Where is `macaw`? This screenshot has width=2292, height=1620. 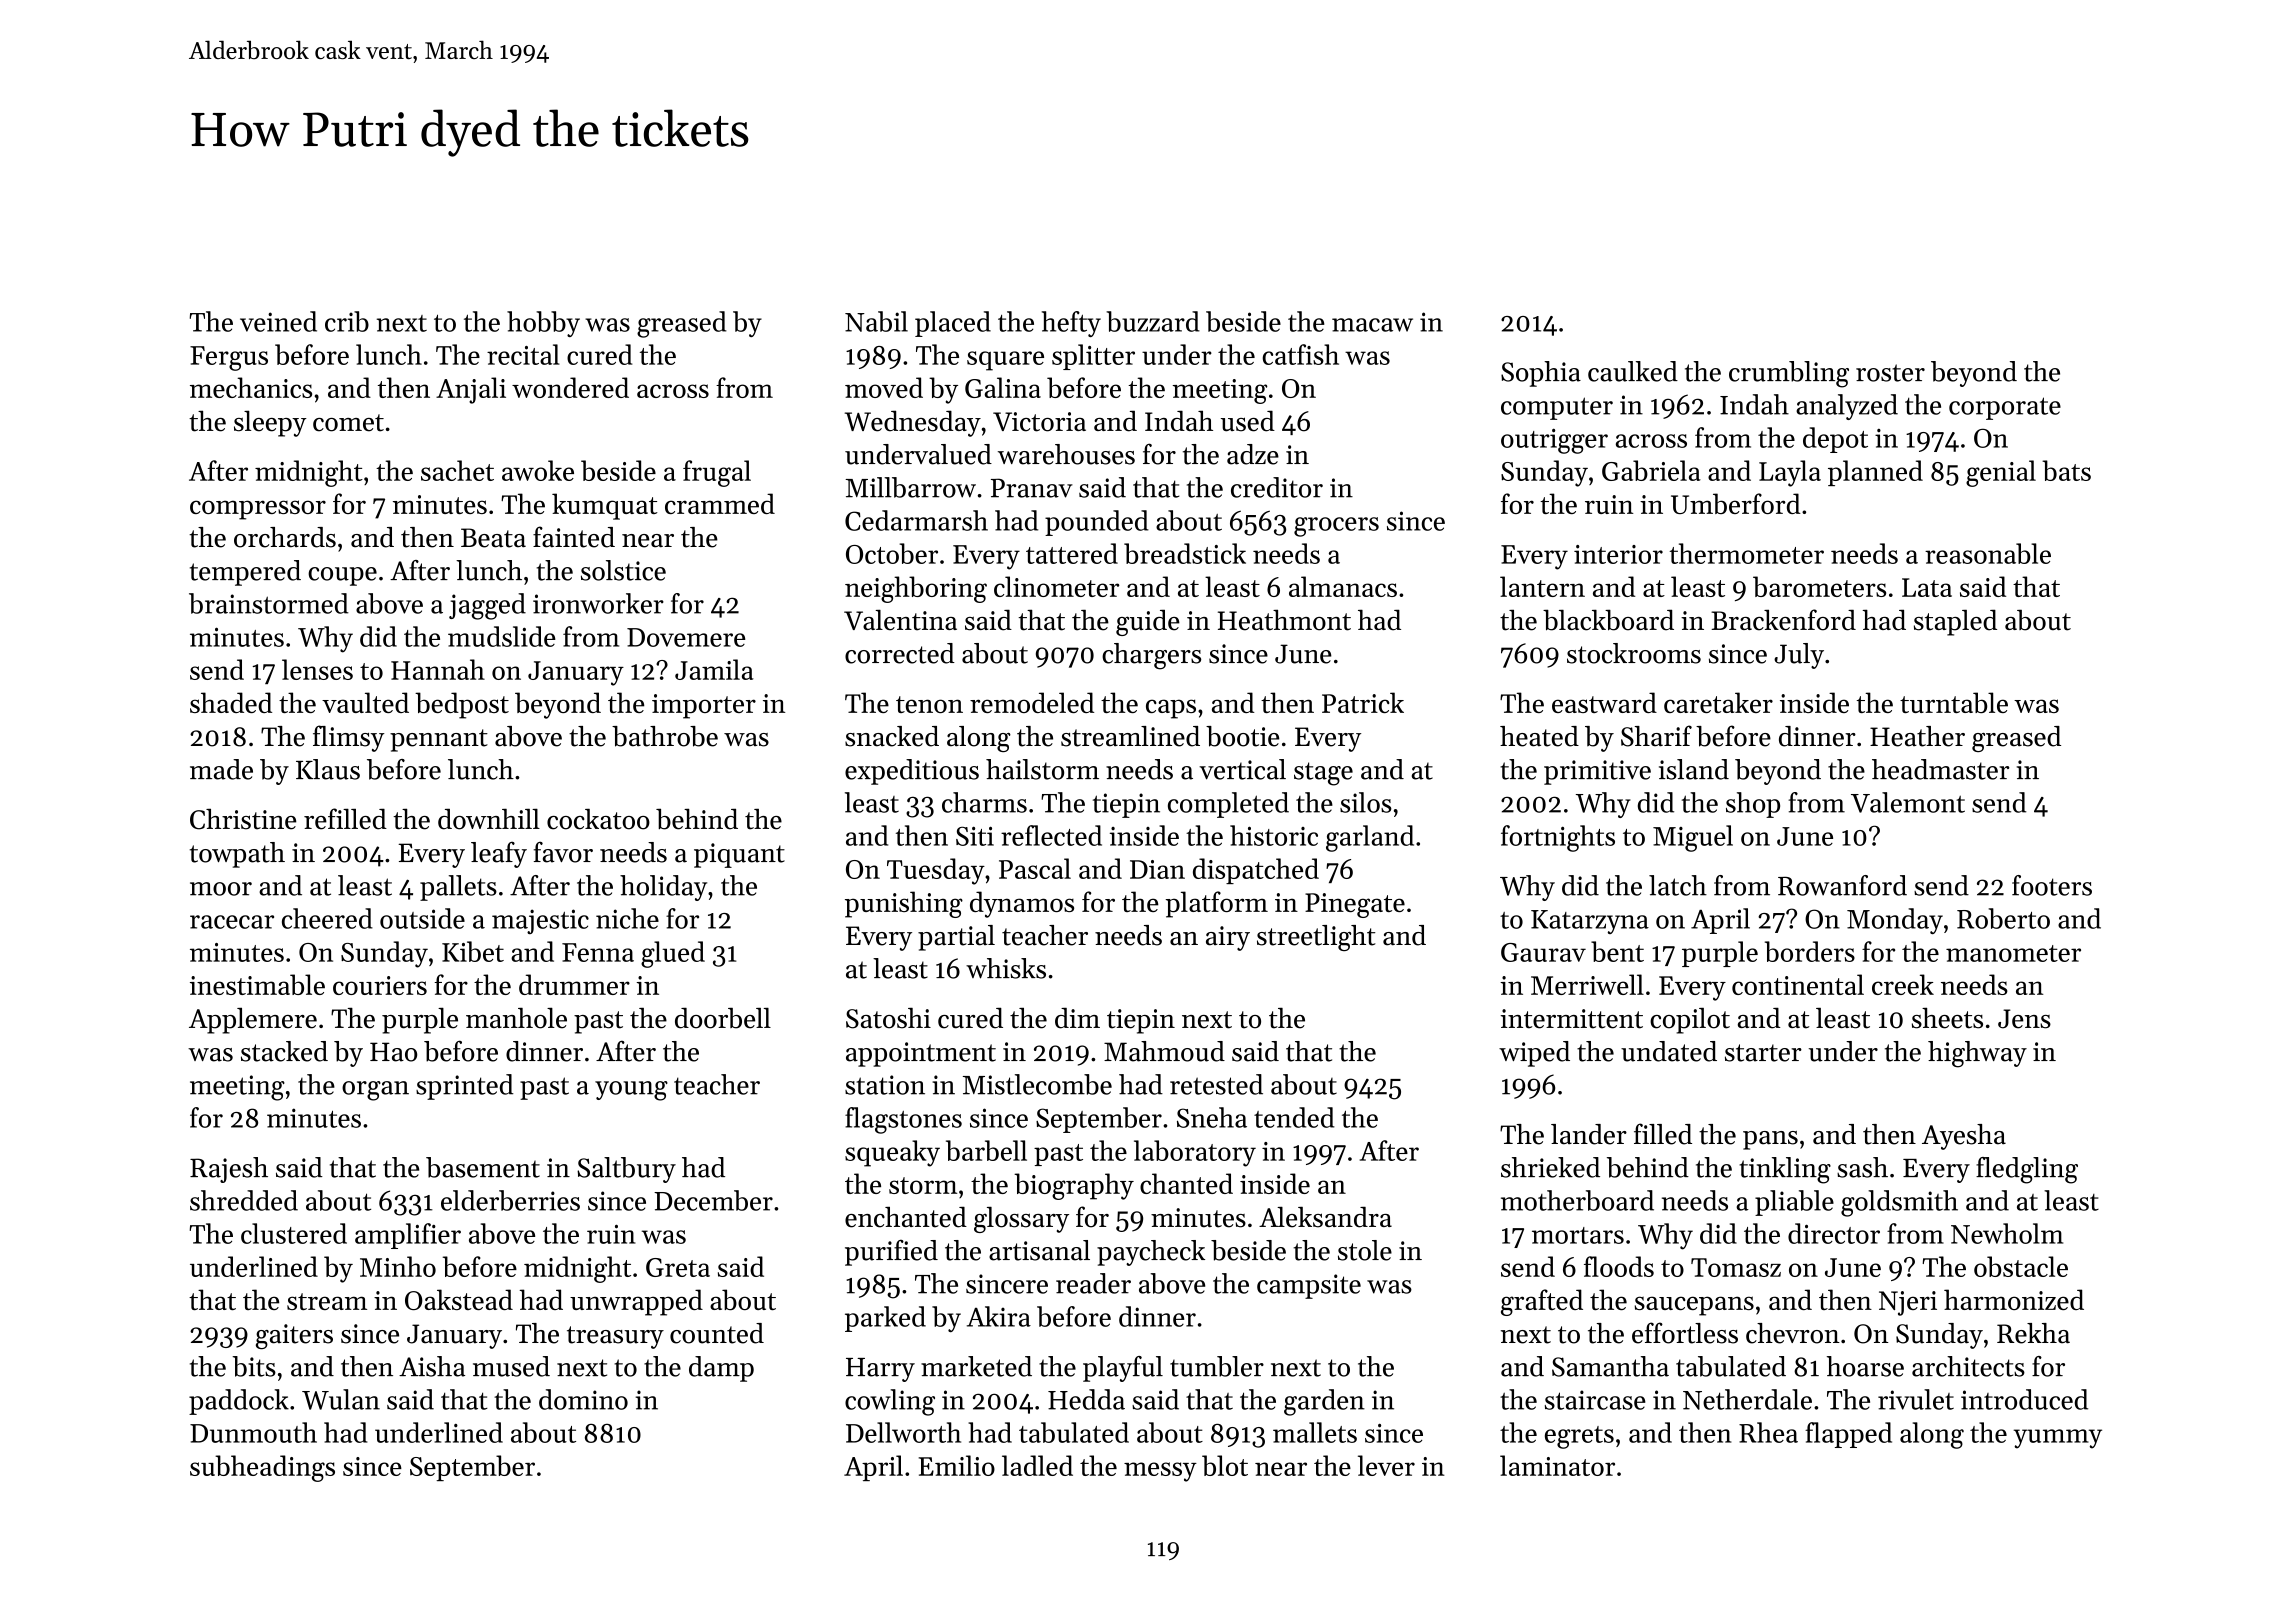
macaw is located at coordinates (1372, 325).
